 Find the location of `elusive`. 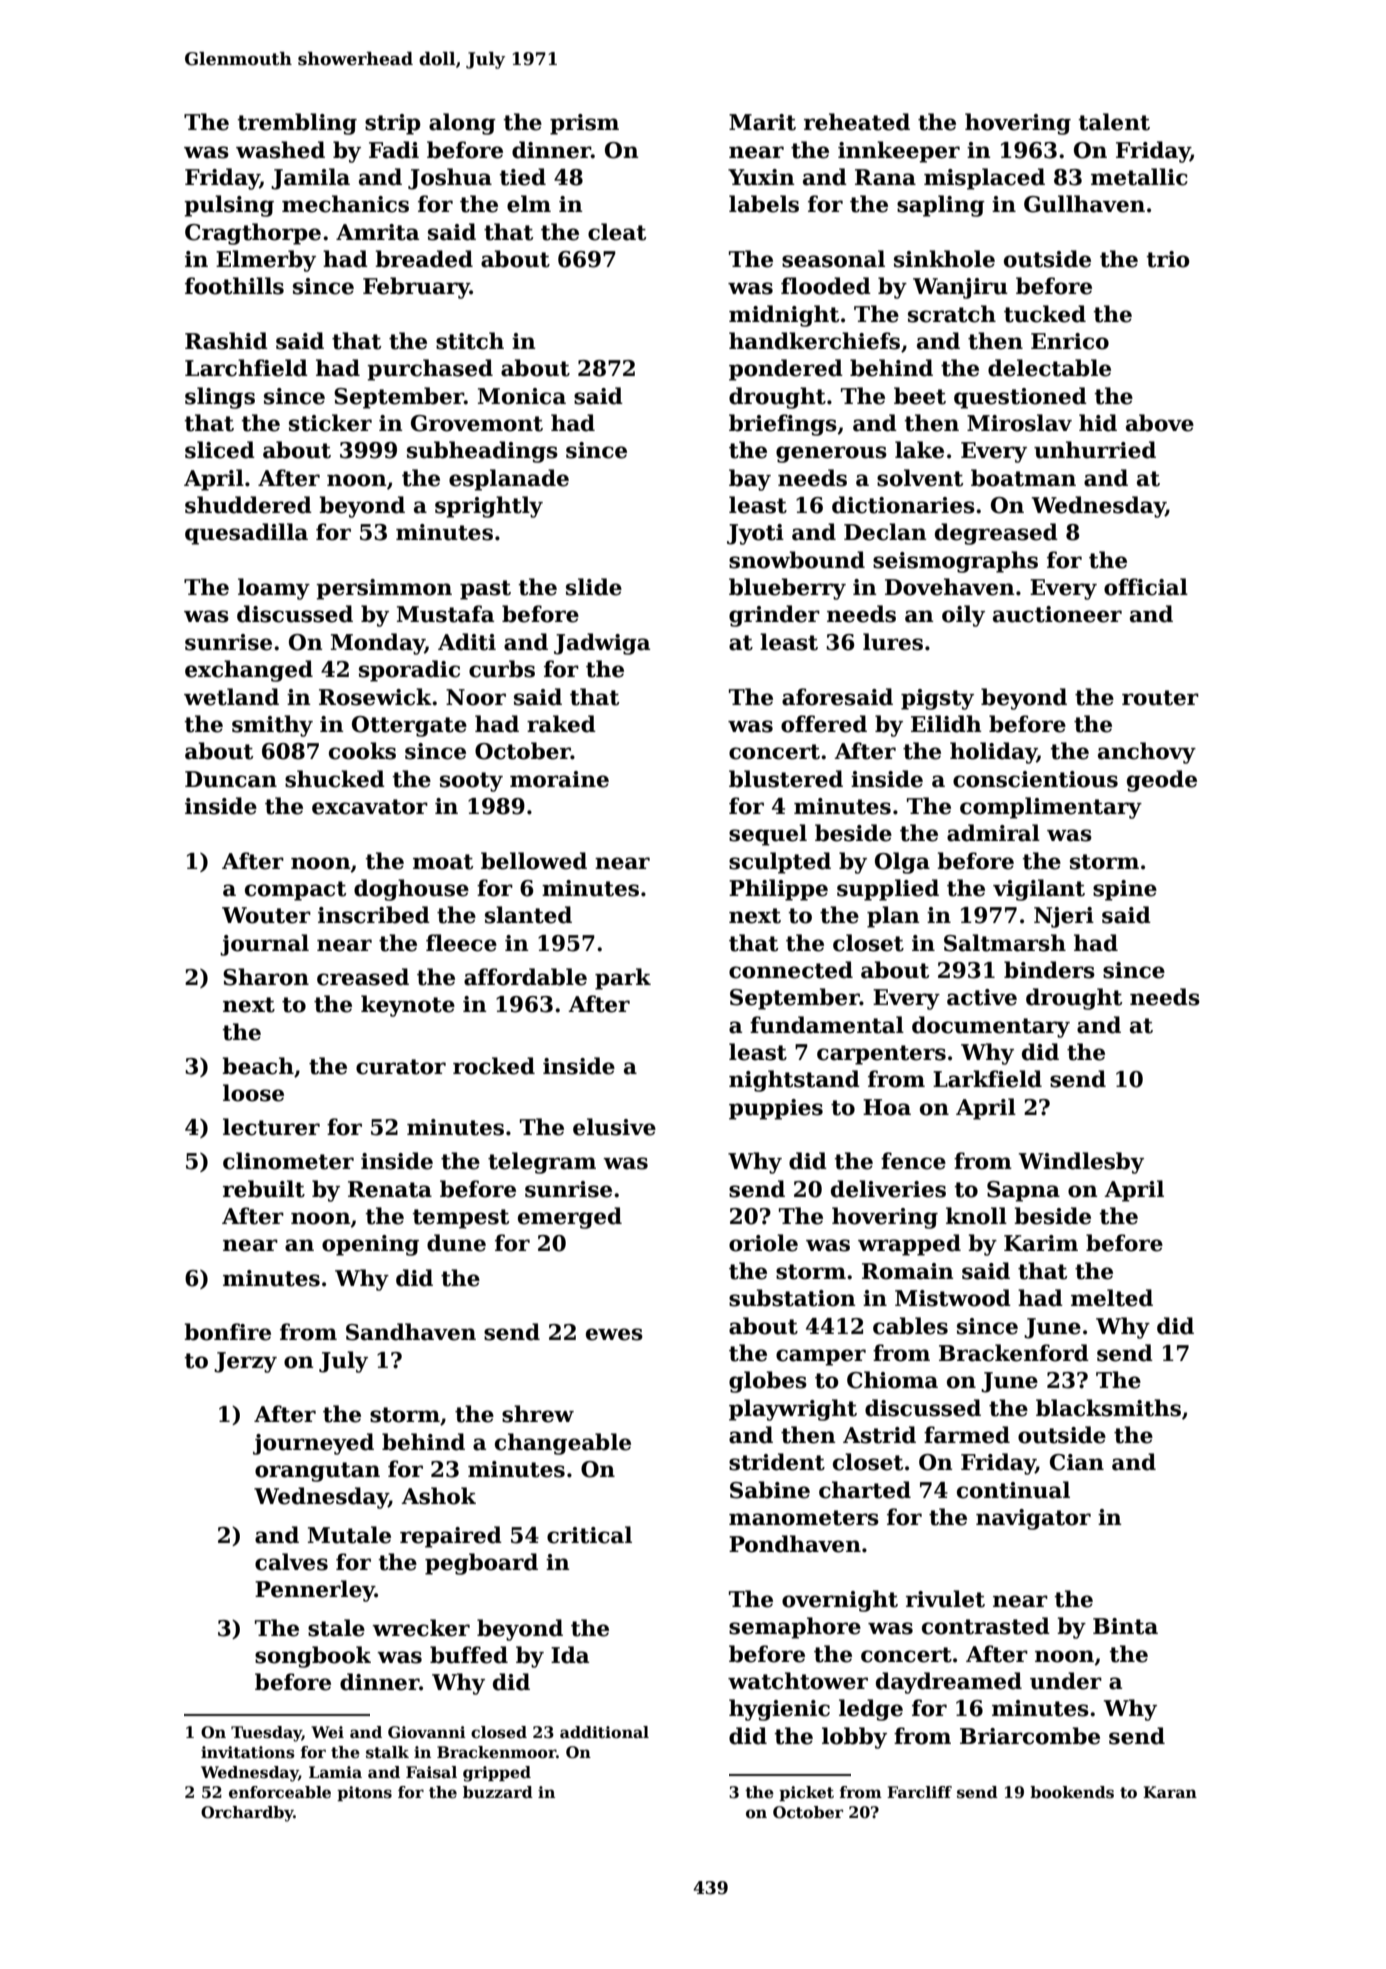

elusive is located at coordinates (614, 1127).
